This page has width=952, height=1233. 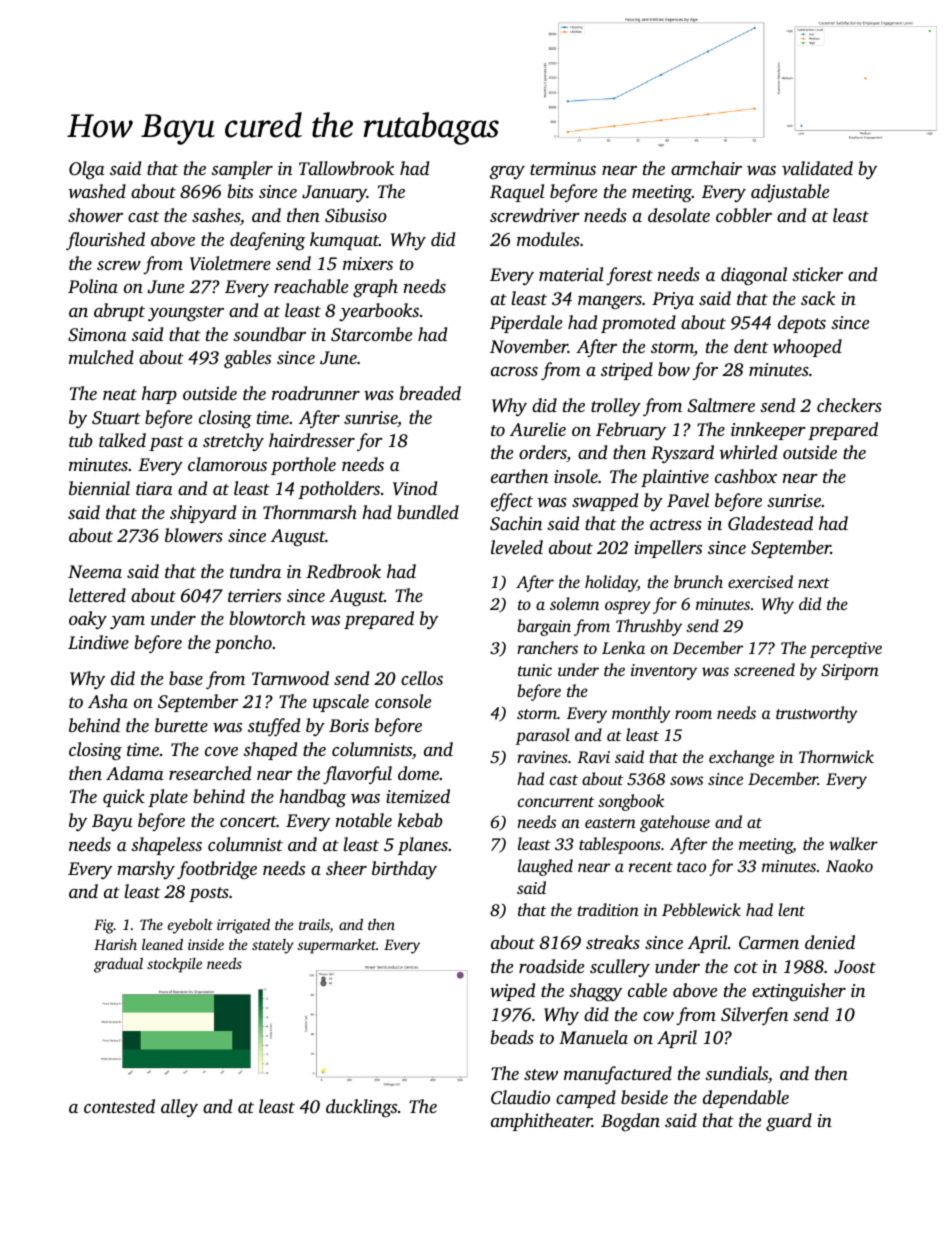 What do you see at coordinates (346, 168) in the page?
I see `Tallowbrook` at bounding box center [346, 168].
